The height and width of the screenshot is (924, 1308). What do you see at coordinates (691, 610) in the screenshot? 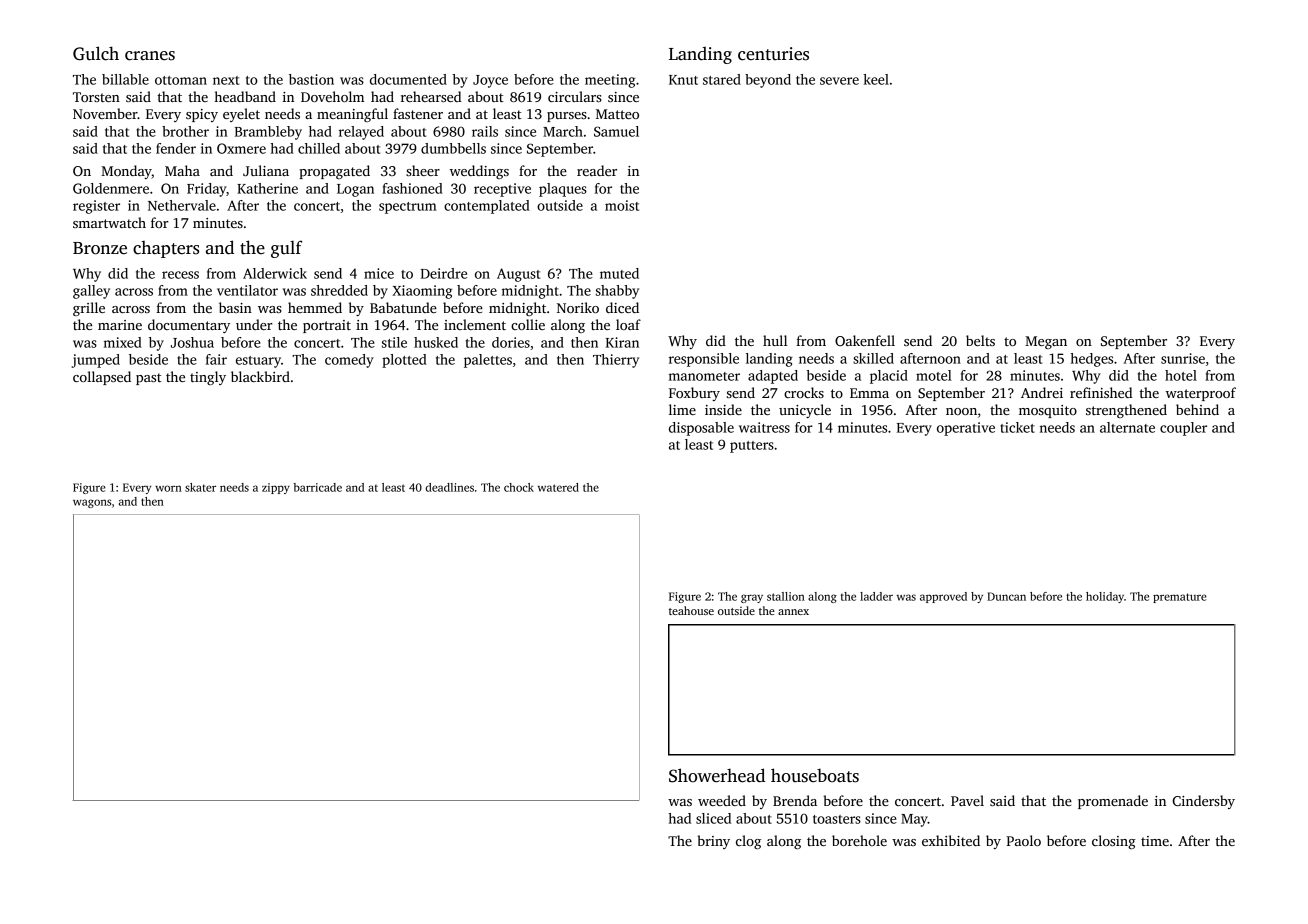
I see `teahouse` at bounding box center [691, 610].
